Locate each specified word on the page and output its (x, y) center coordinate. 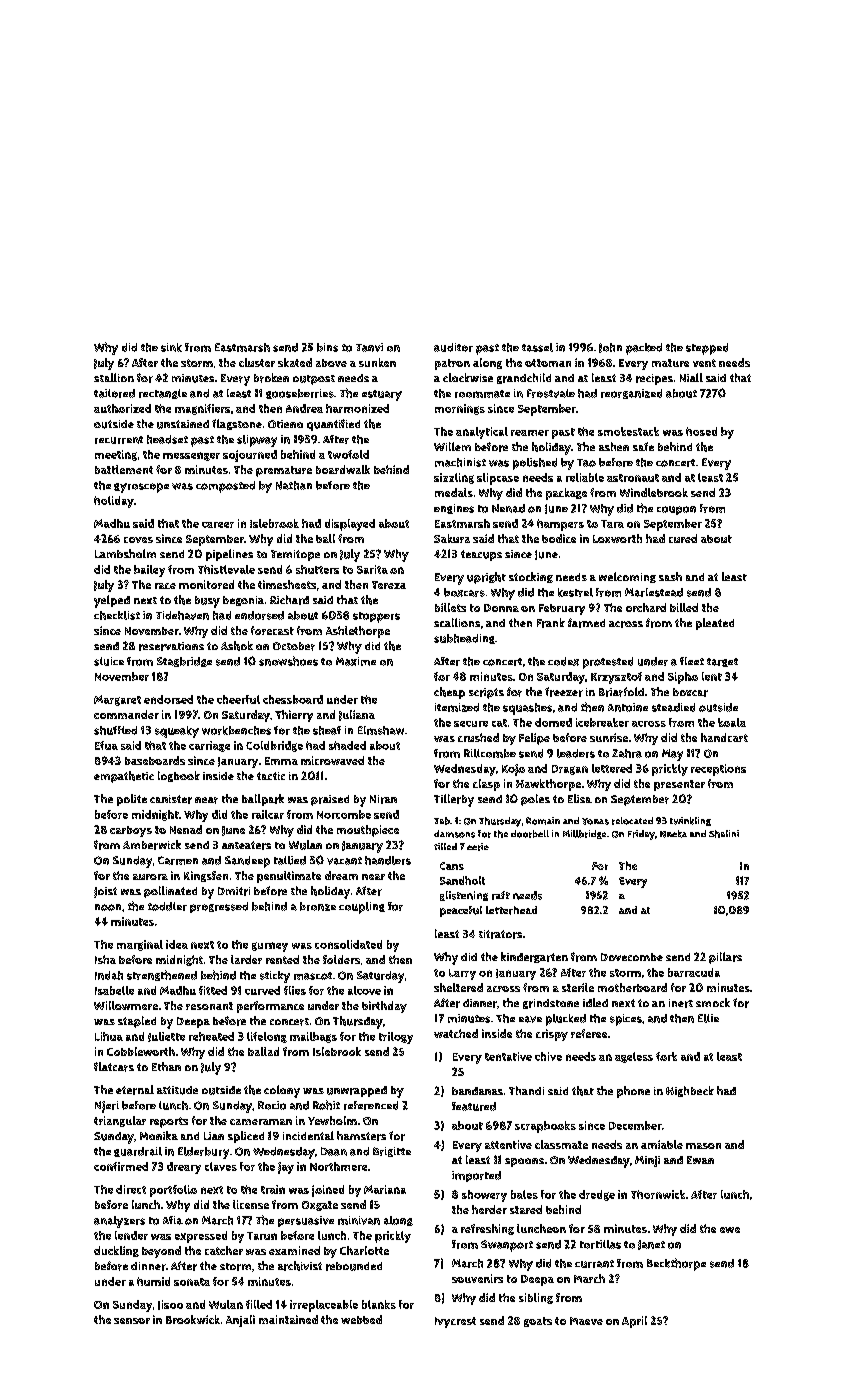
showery (484, 1196)
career (218, 525)
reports (169, 1122)
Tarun (262, 1236)
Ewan (700, 1160)
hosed (701, 431)
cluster (257, 362)
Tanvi (369, 347)
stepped (707, 349)
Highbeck (690, 1091)
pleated (715, 624)
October (294, 646)
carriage (209, 746)
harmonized (357, 408)
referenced (371, 1105)
